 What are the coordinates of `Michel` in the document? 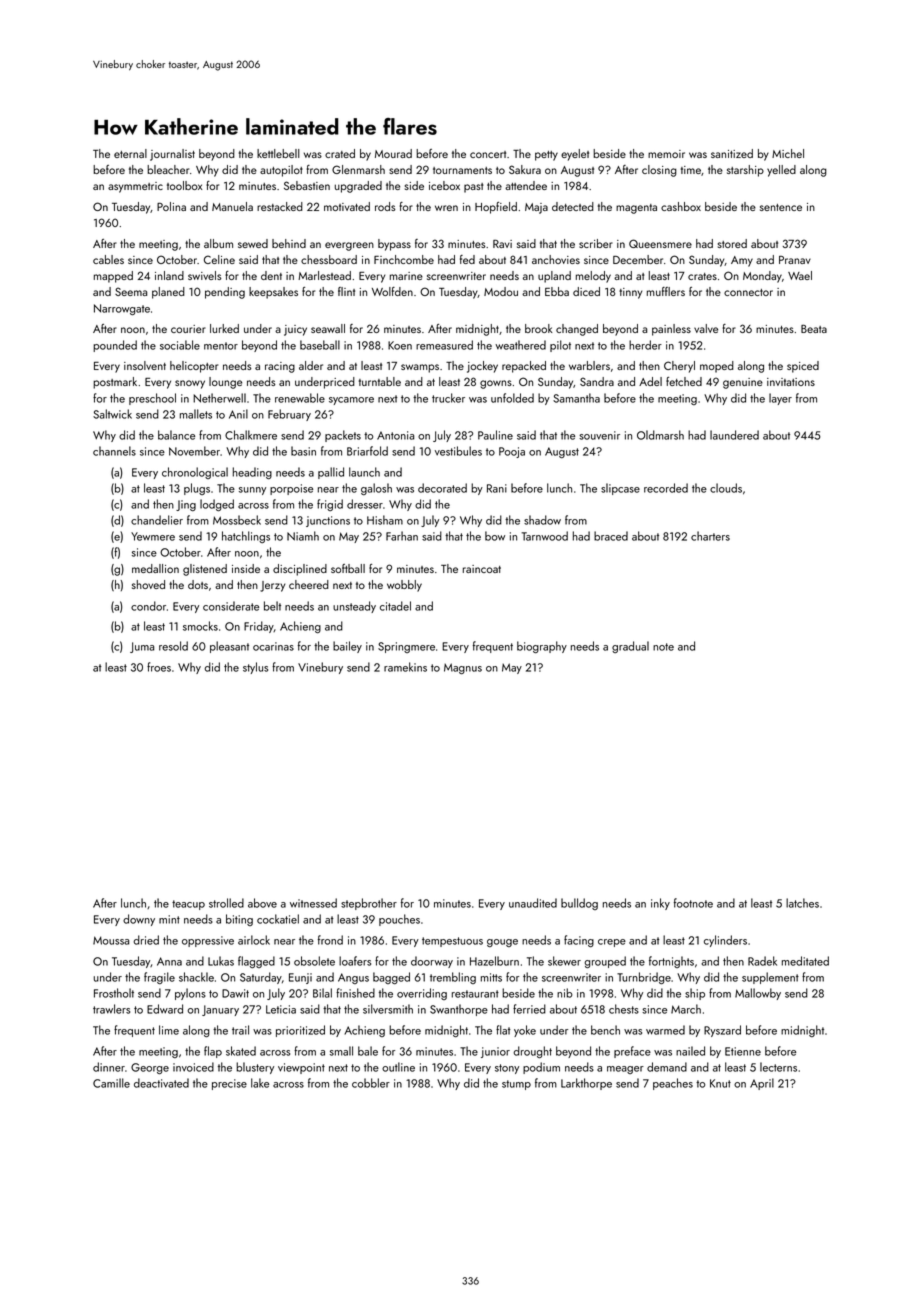 It's located at (788, 153).
